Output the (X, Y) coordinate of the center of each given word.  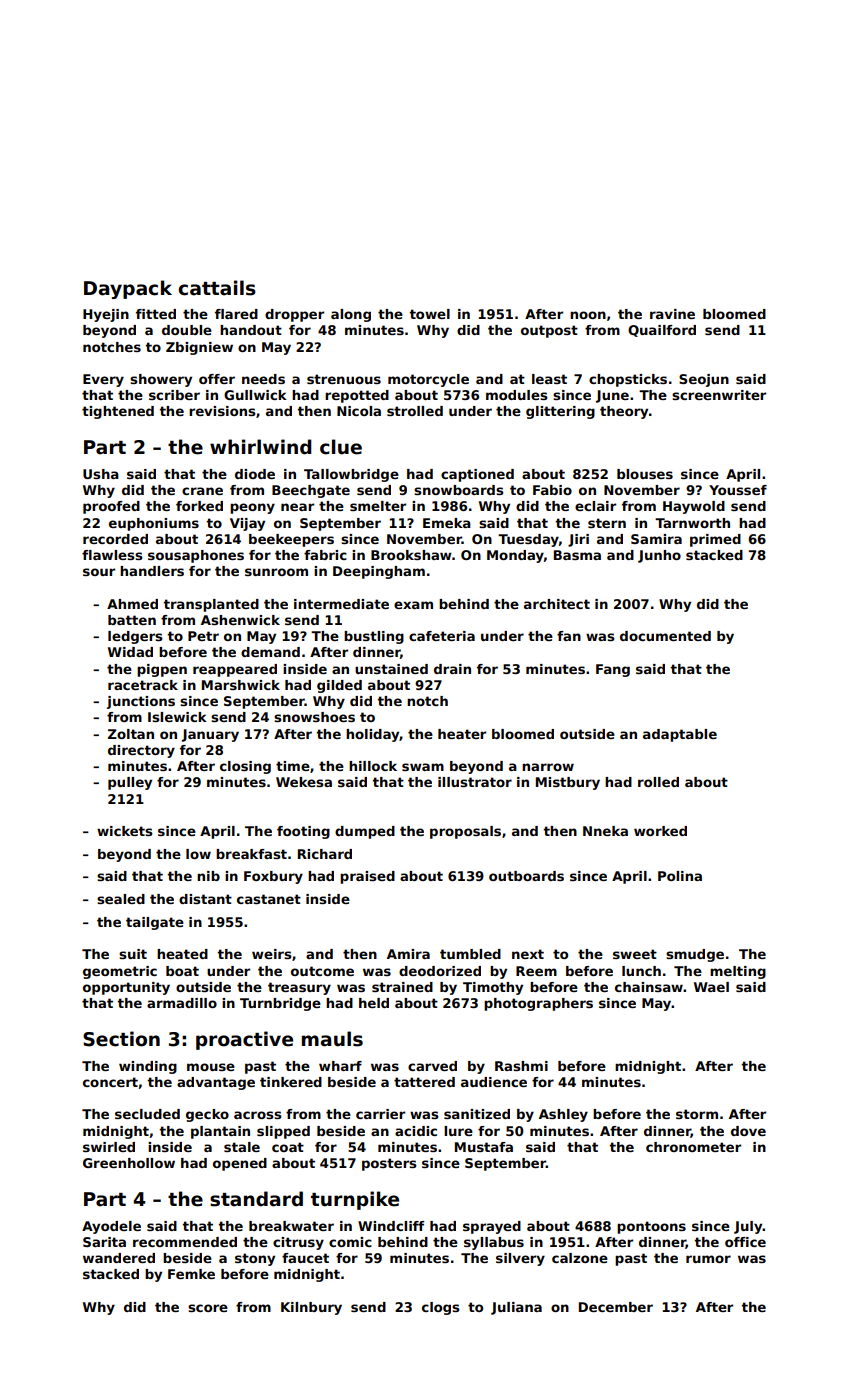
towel (429, 314)
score (208, 1308)
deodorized (440, 971)
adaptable (680, 735)
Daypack (128, 289)
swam (423, 767)
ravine (672, 314)
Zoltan (131, 734)
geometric (120, 972)
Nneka (605, 831)
